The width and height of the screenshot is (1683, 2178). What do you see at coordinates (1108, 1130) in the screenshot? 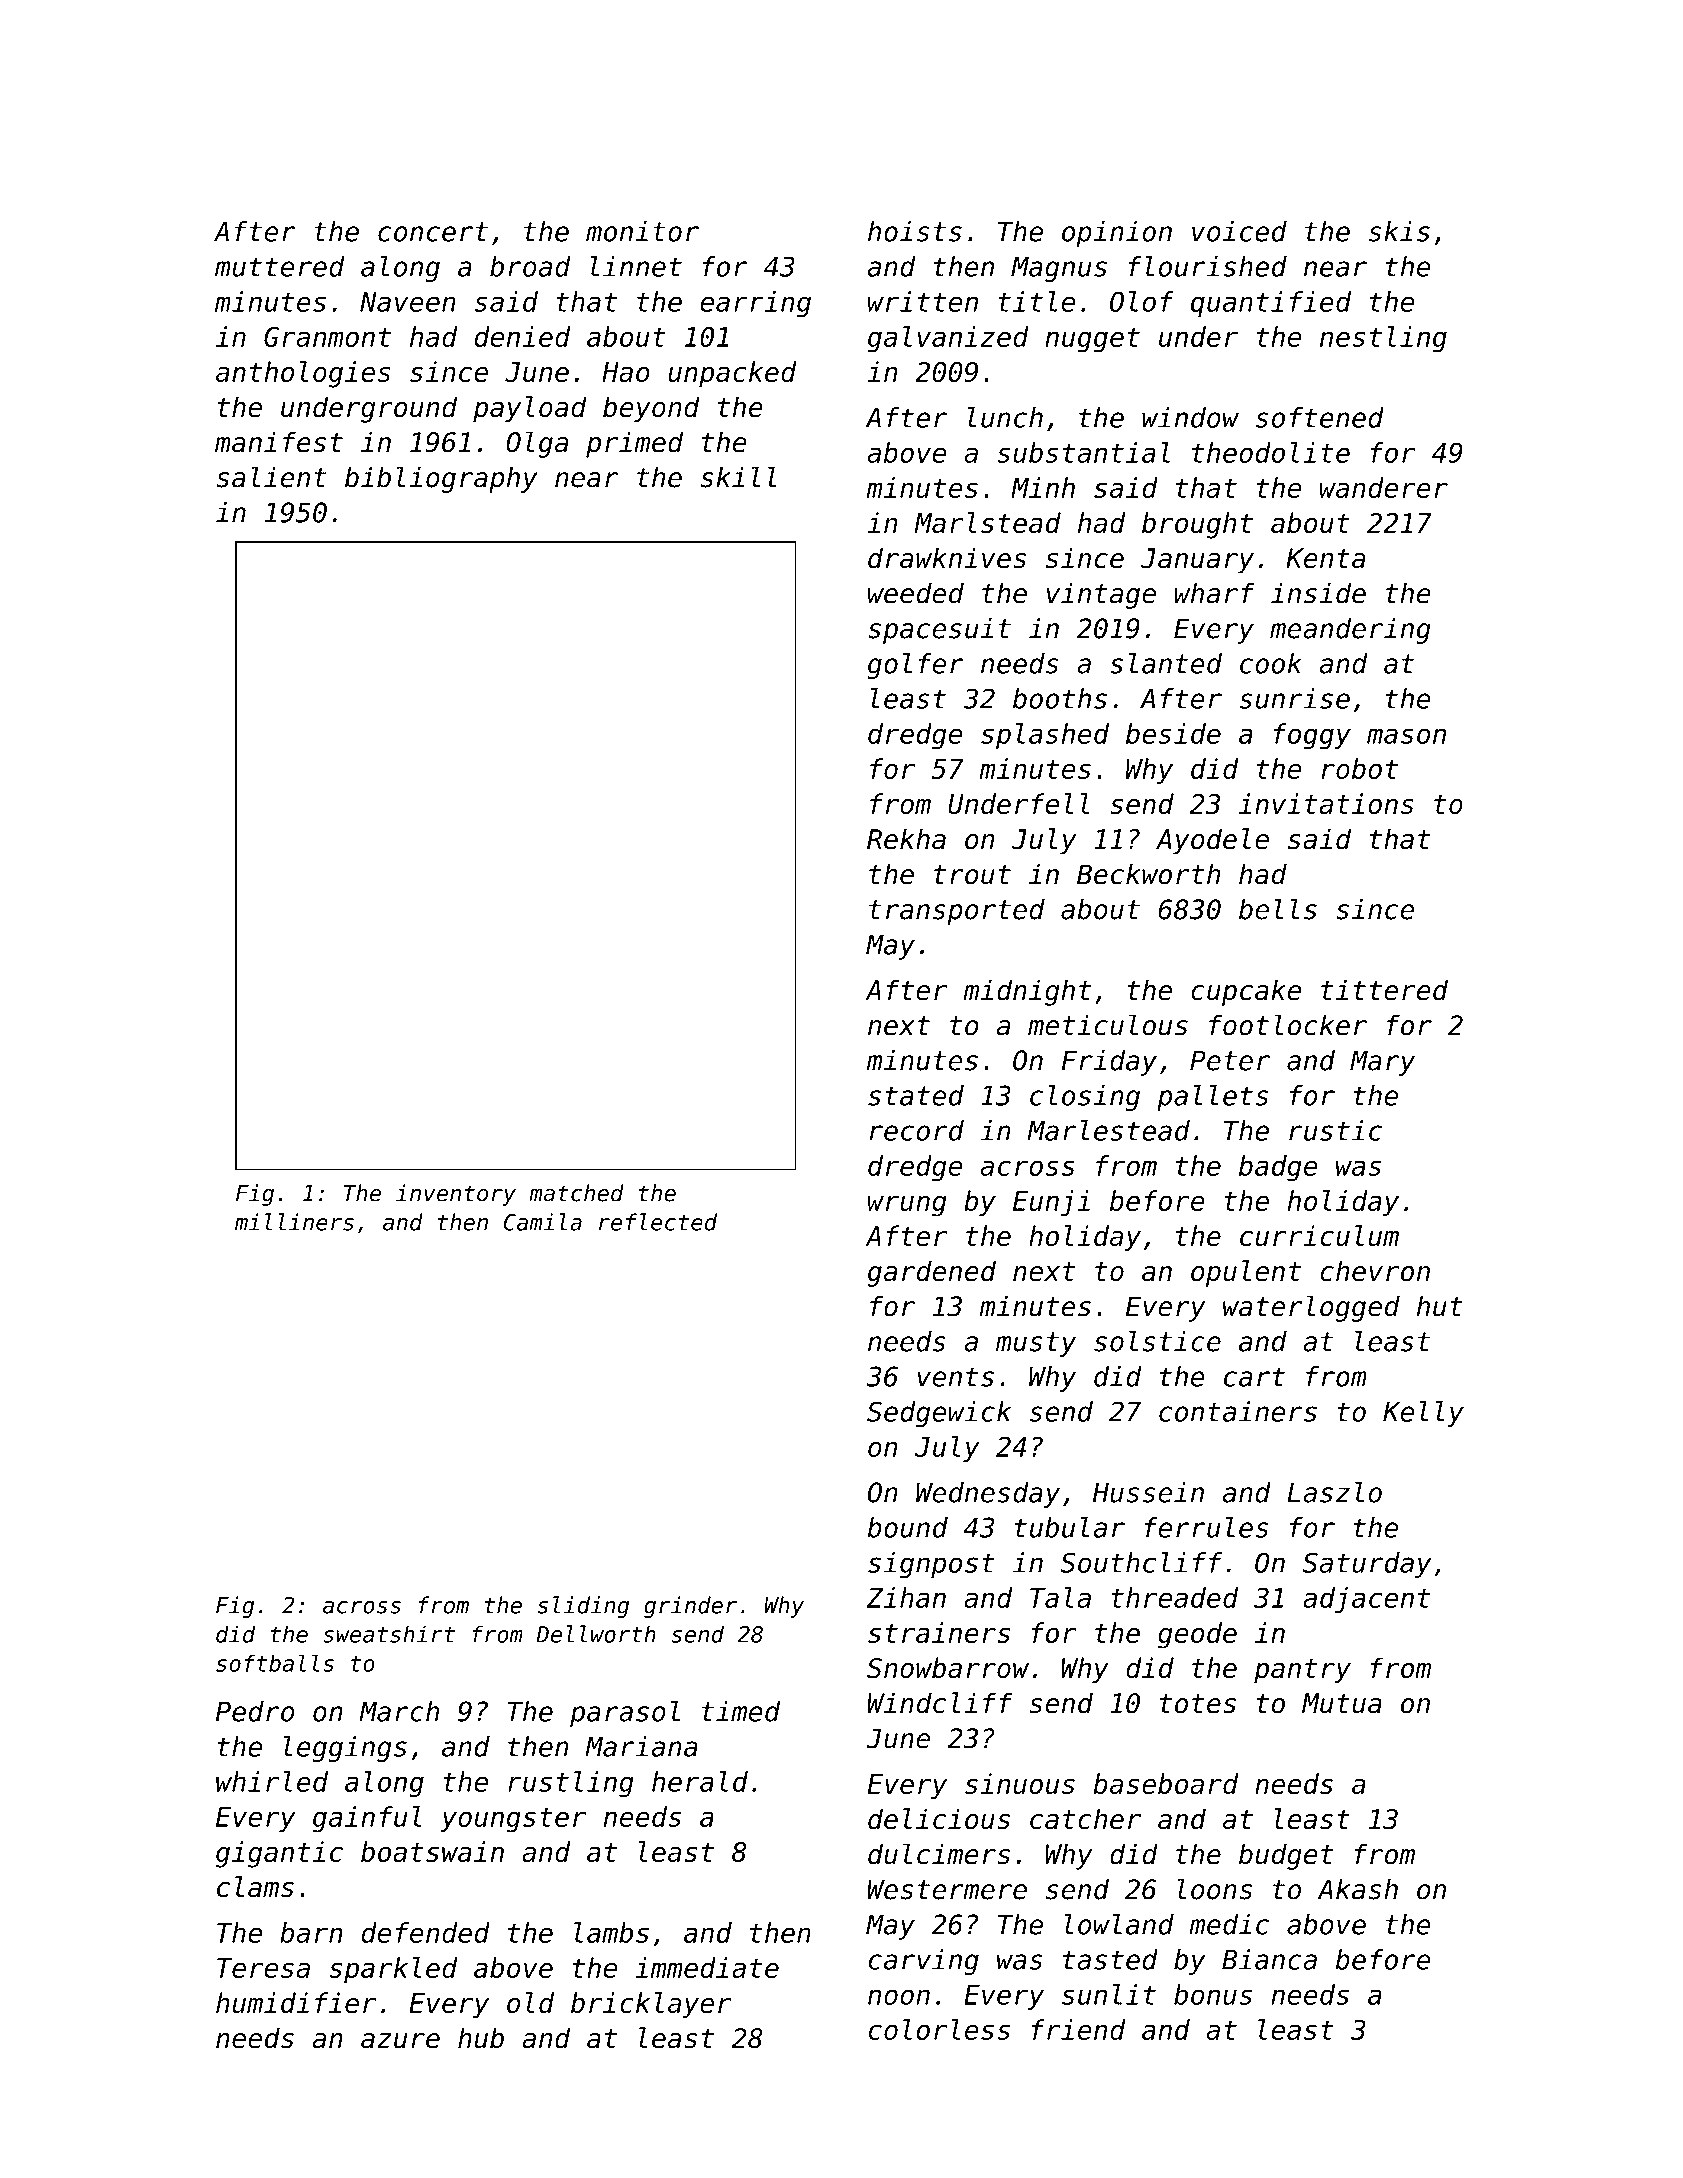
I see `Marlestead` at bounding box center [1108, 1130].
